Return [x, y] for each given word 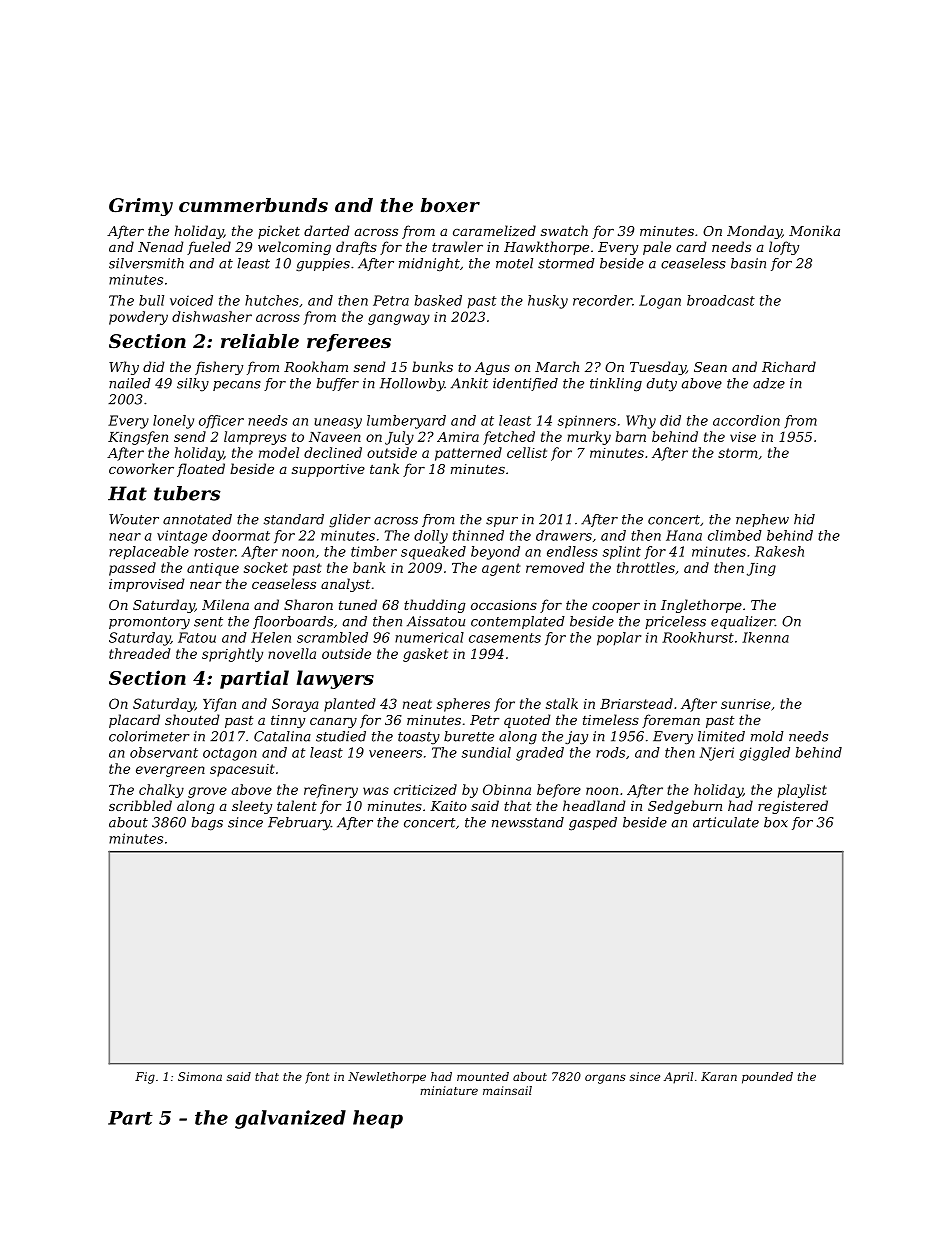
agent [501, 569]
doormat [241, 535]
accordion [746, 420]
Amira [458, 437]
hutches [272, 300]
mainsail [507, 1090]
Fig [145, 1078]
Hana [684, 535]
